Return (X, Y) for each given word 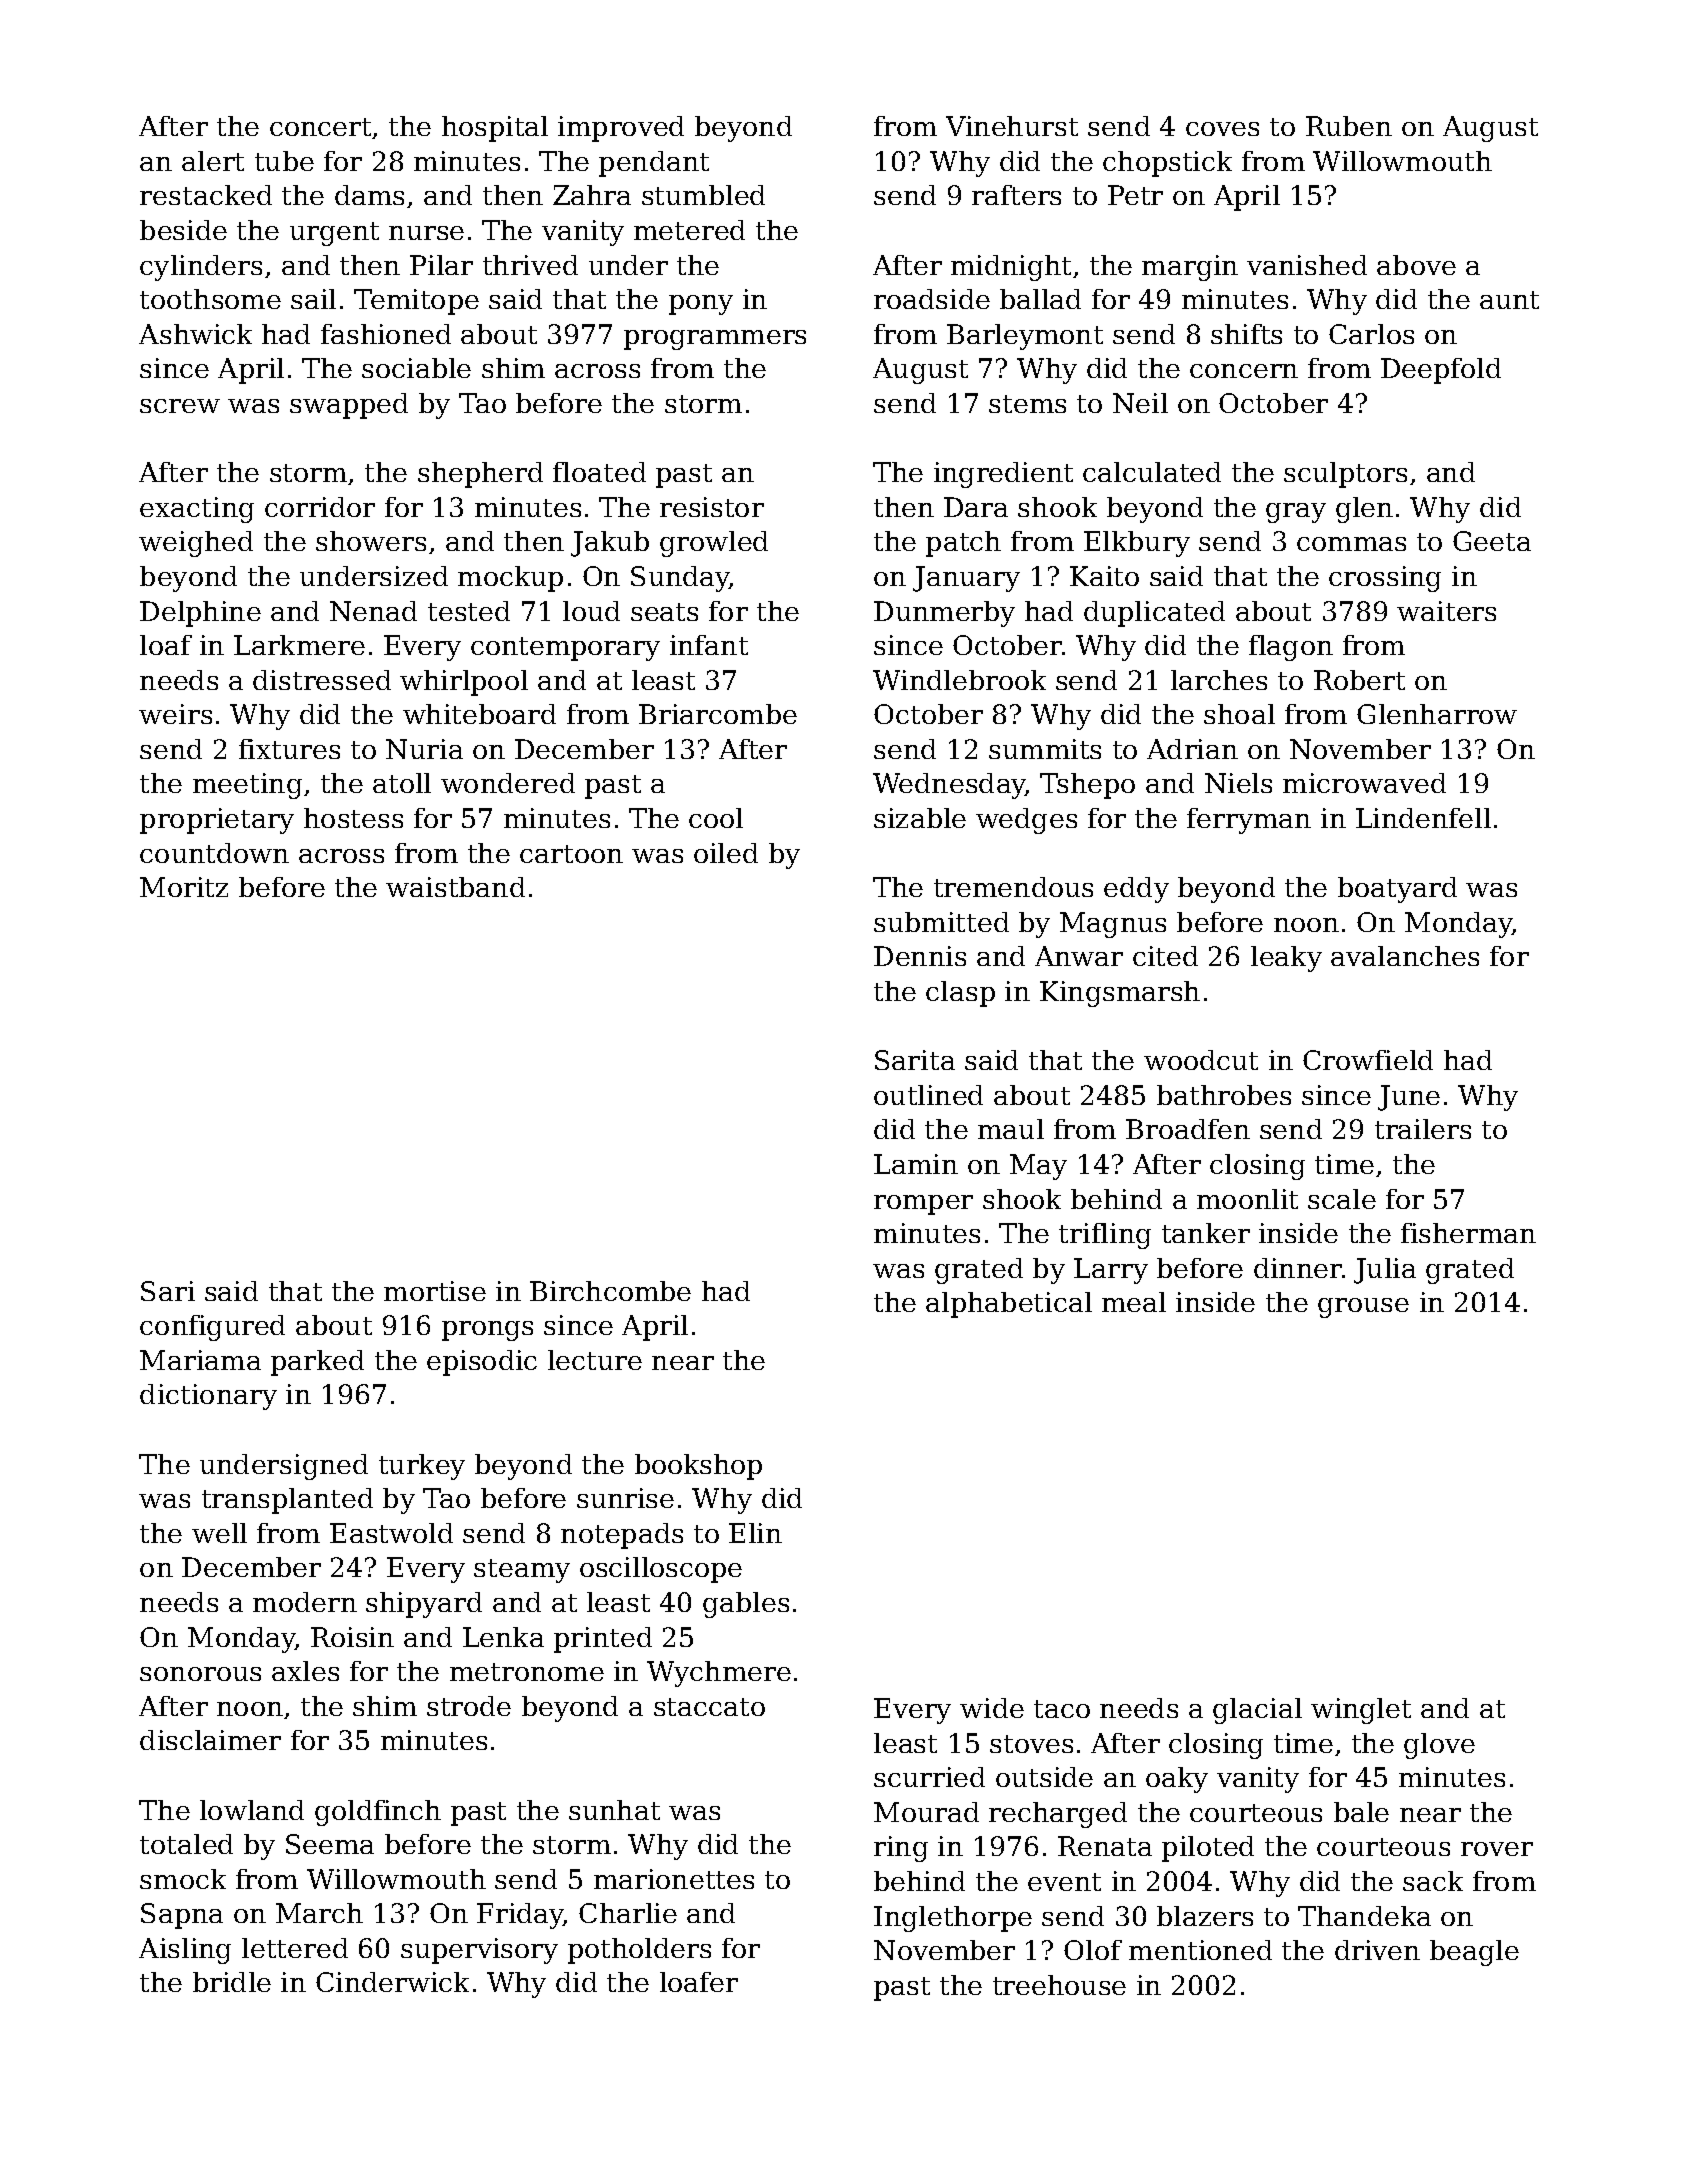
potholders (639, 1951)
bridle (232, 1982)
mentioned (1200, 1950)
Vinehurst (1012, 126)
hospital (495, 129)
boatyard (1397, 890)
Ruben (1349, 126)
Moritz (184, 887)
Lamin (916, 1164)
